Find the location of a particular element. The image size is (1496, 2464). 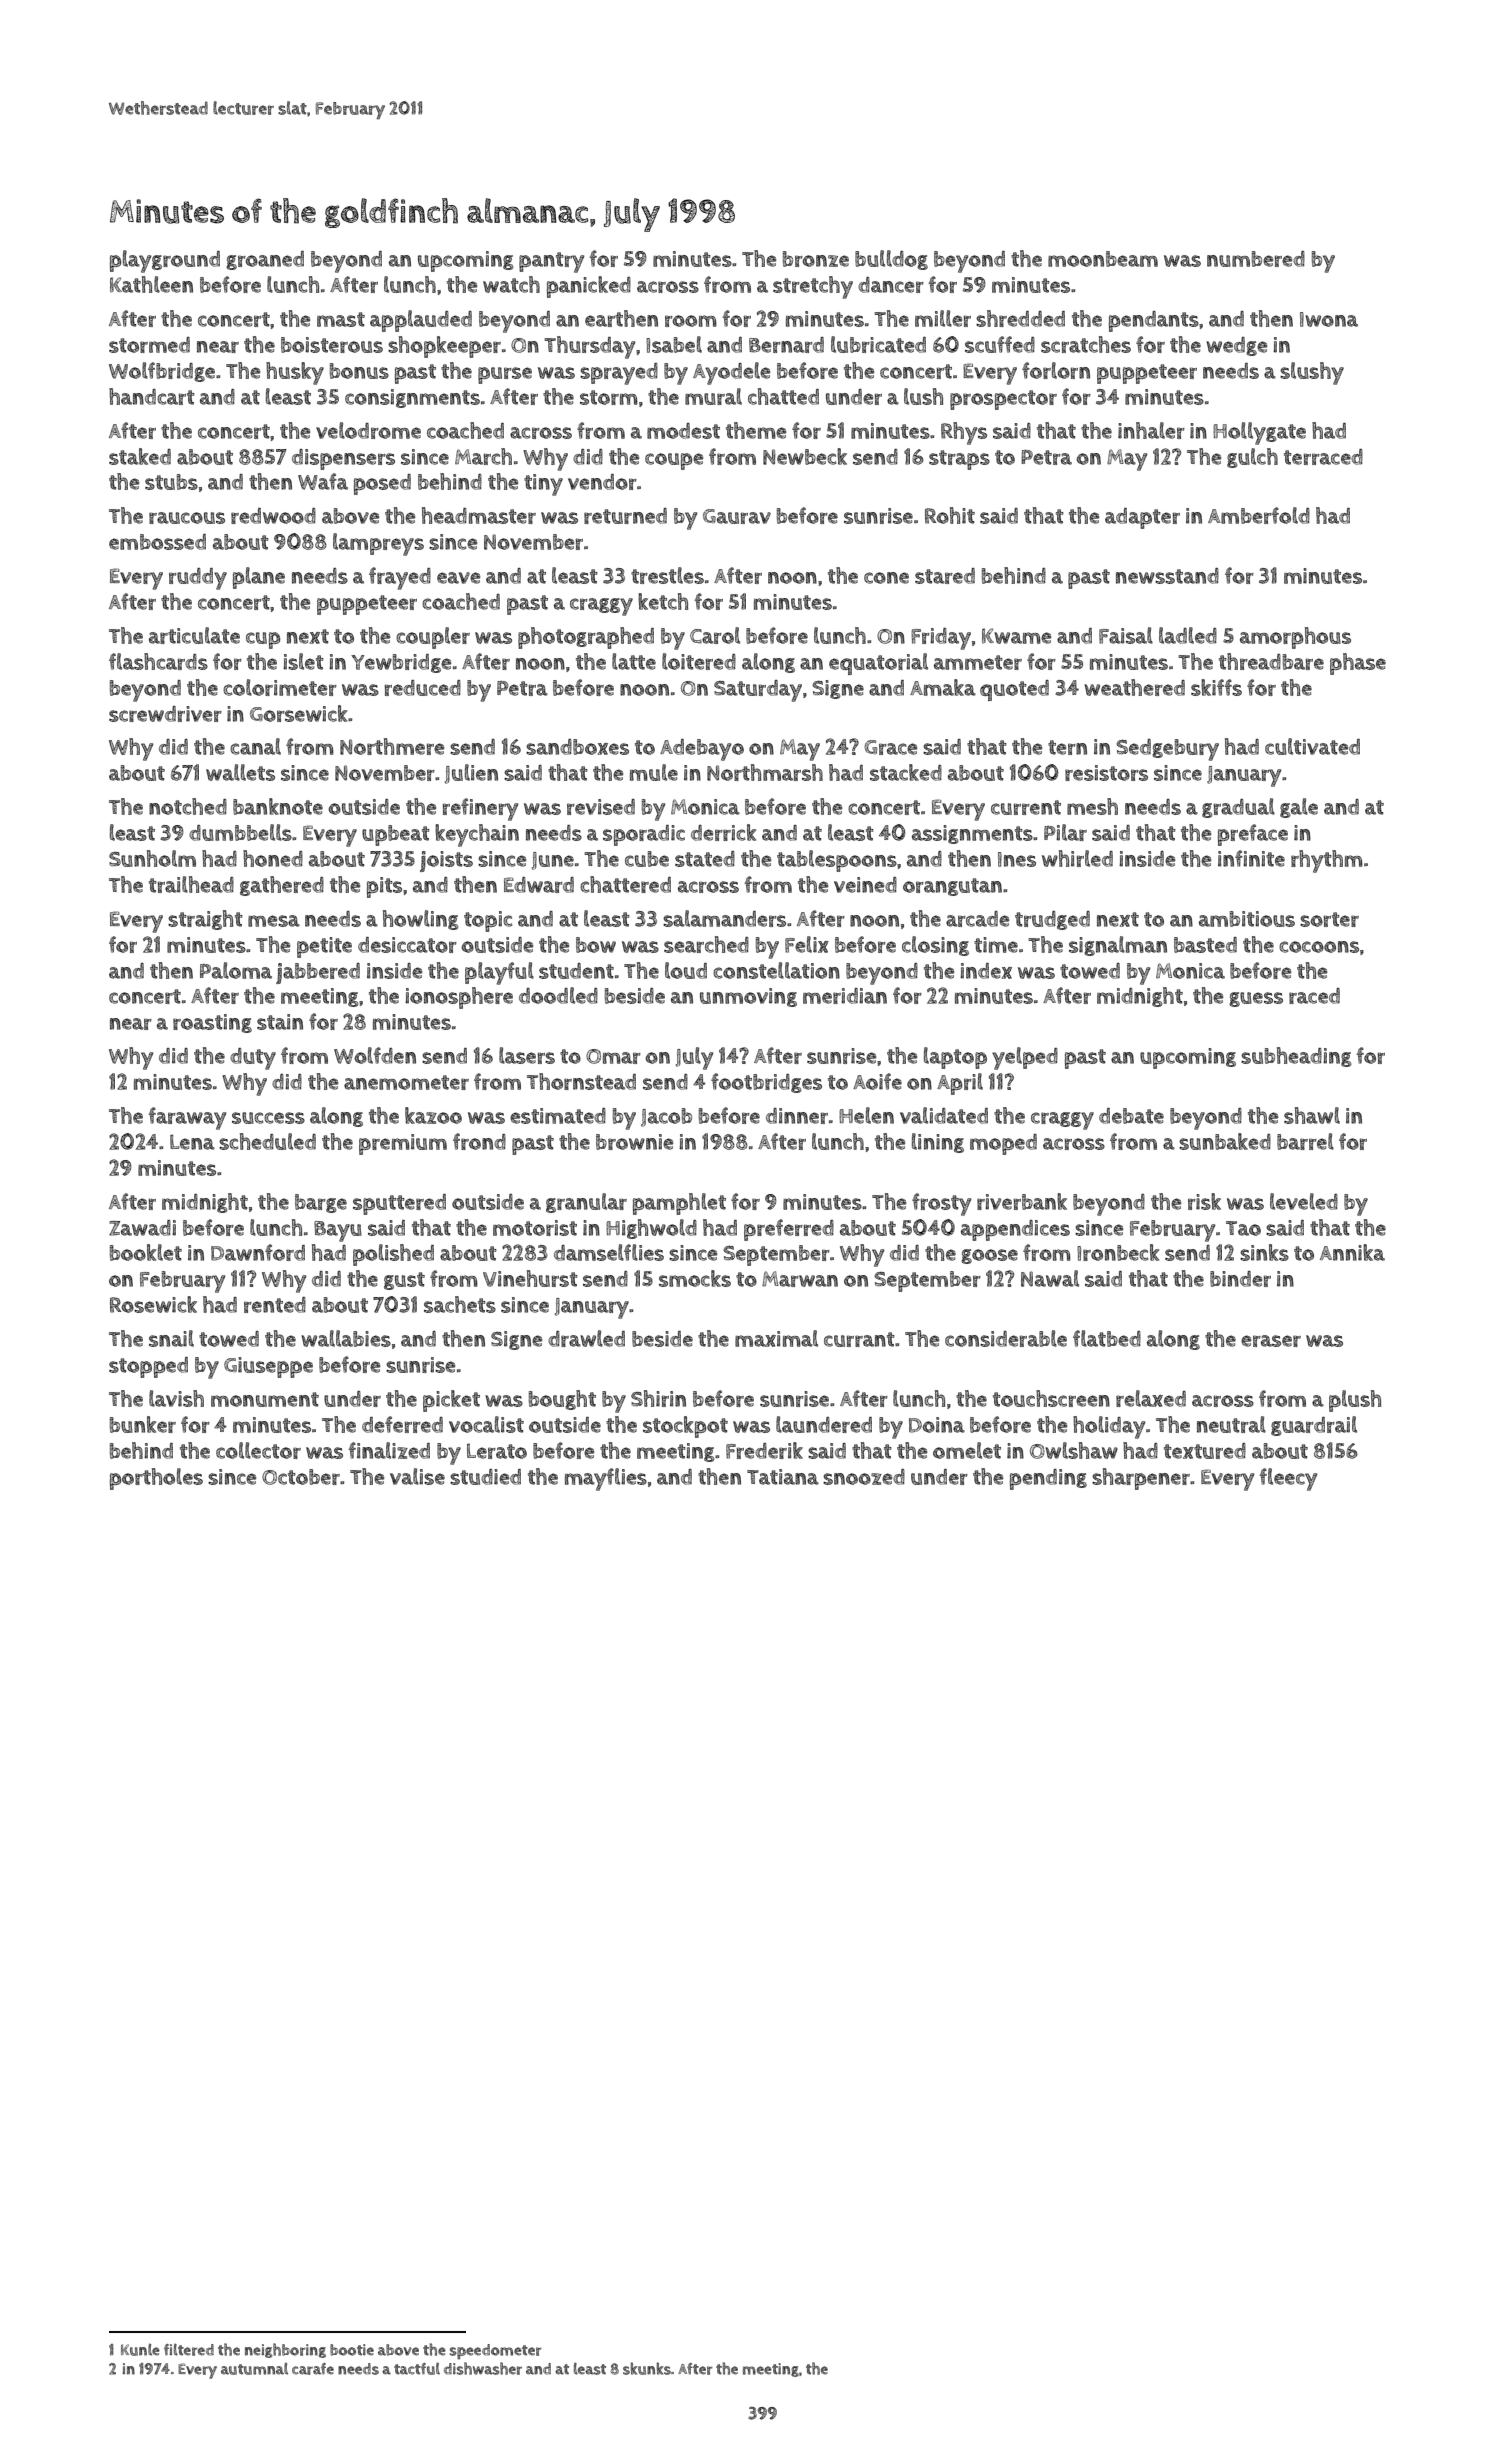

bulldog is located at coordinates (891, 260).
